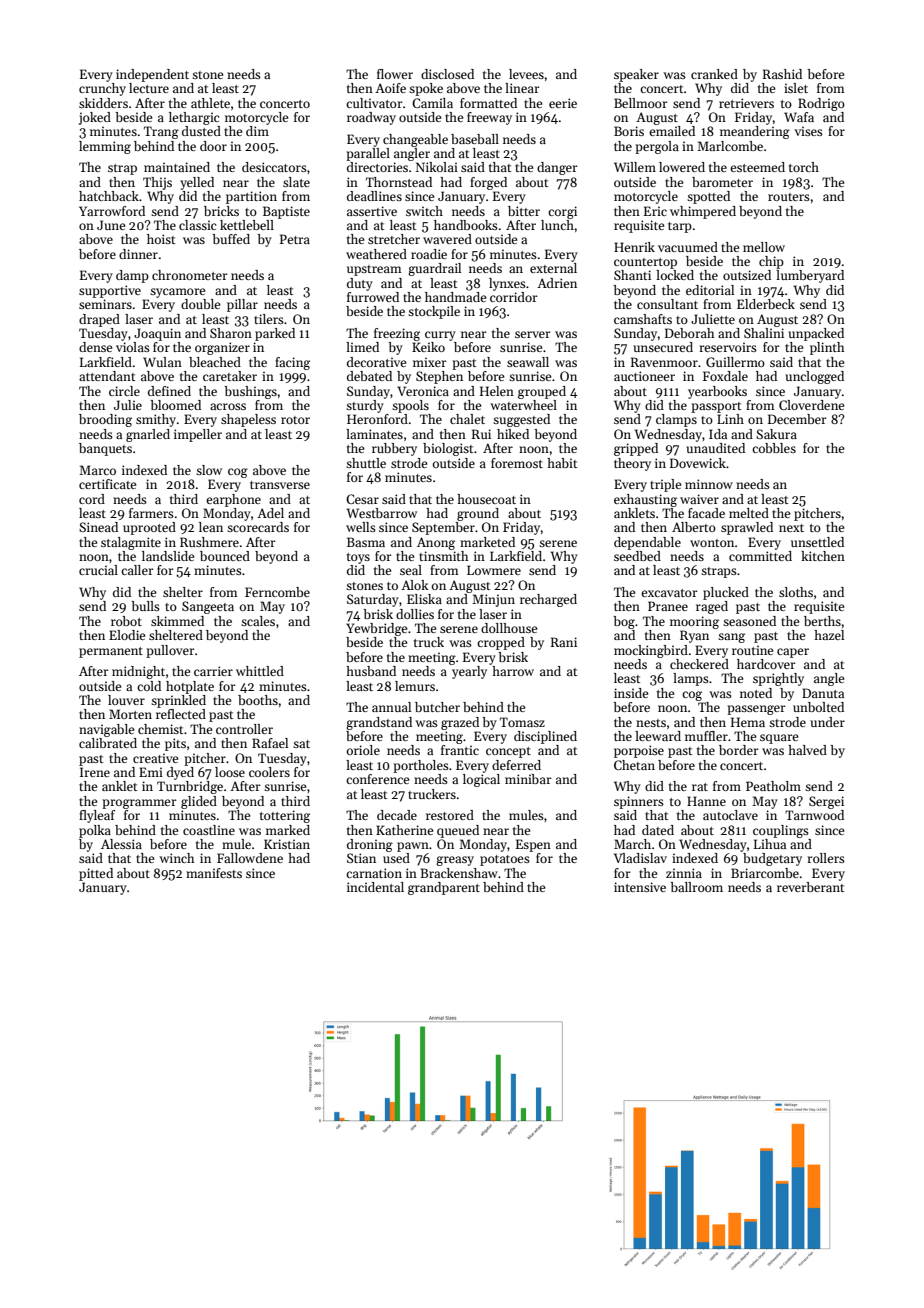 The width and height of the image is (924, 1308). Describe the element at coordinates (645, 263) in the image. I see `countertop` at that location.
